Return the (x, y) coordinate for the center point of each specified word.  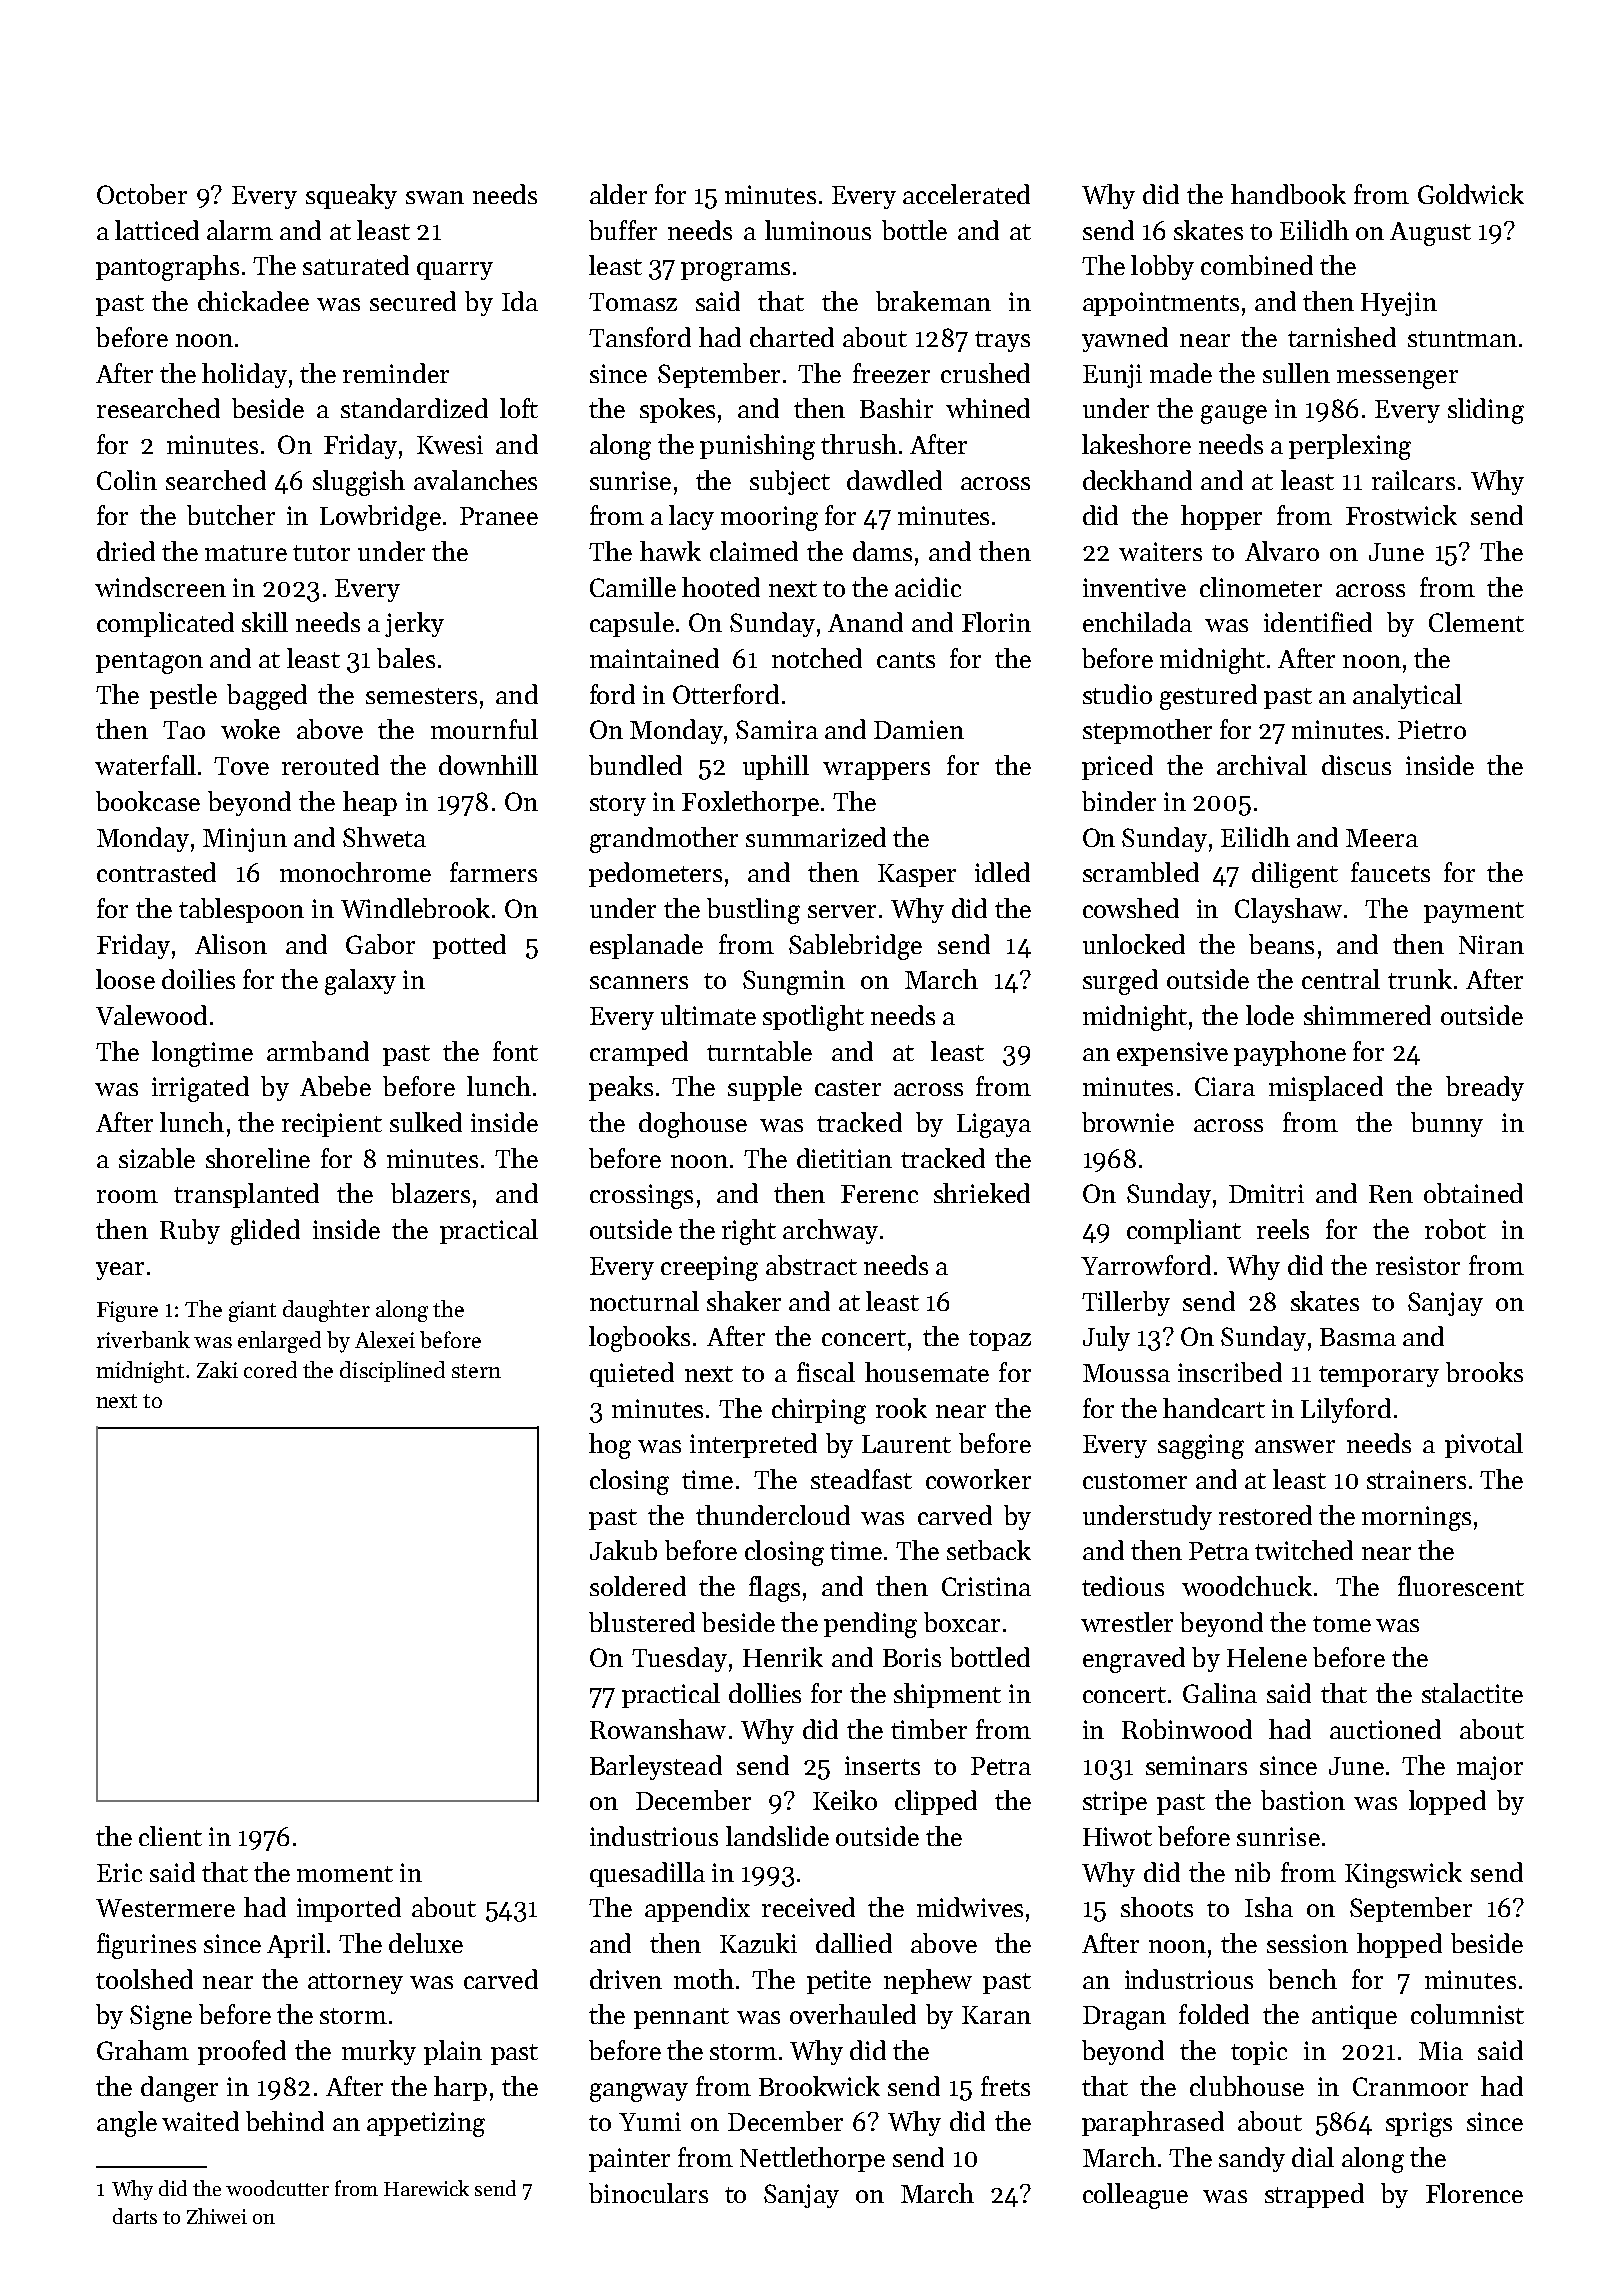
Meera (1382, 838)
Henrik (783, 1657)
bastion (1303, 1800)
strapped (1314, 2195)
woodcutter (277, 2188)
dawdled (894, 480)
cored (270, 1369)
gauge (1234, 414)
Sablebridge (855, 947)
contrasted (156, 872)
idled (1002, 872)
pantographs (167, 268)
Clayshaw (1288, 910)
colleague (1135, 2196)
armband (318, 1051)
